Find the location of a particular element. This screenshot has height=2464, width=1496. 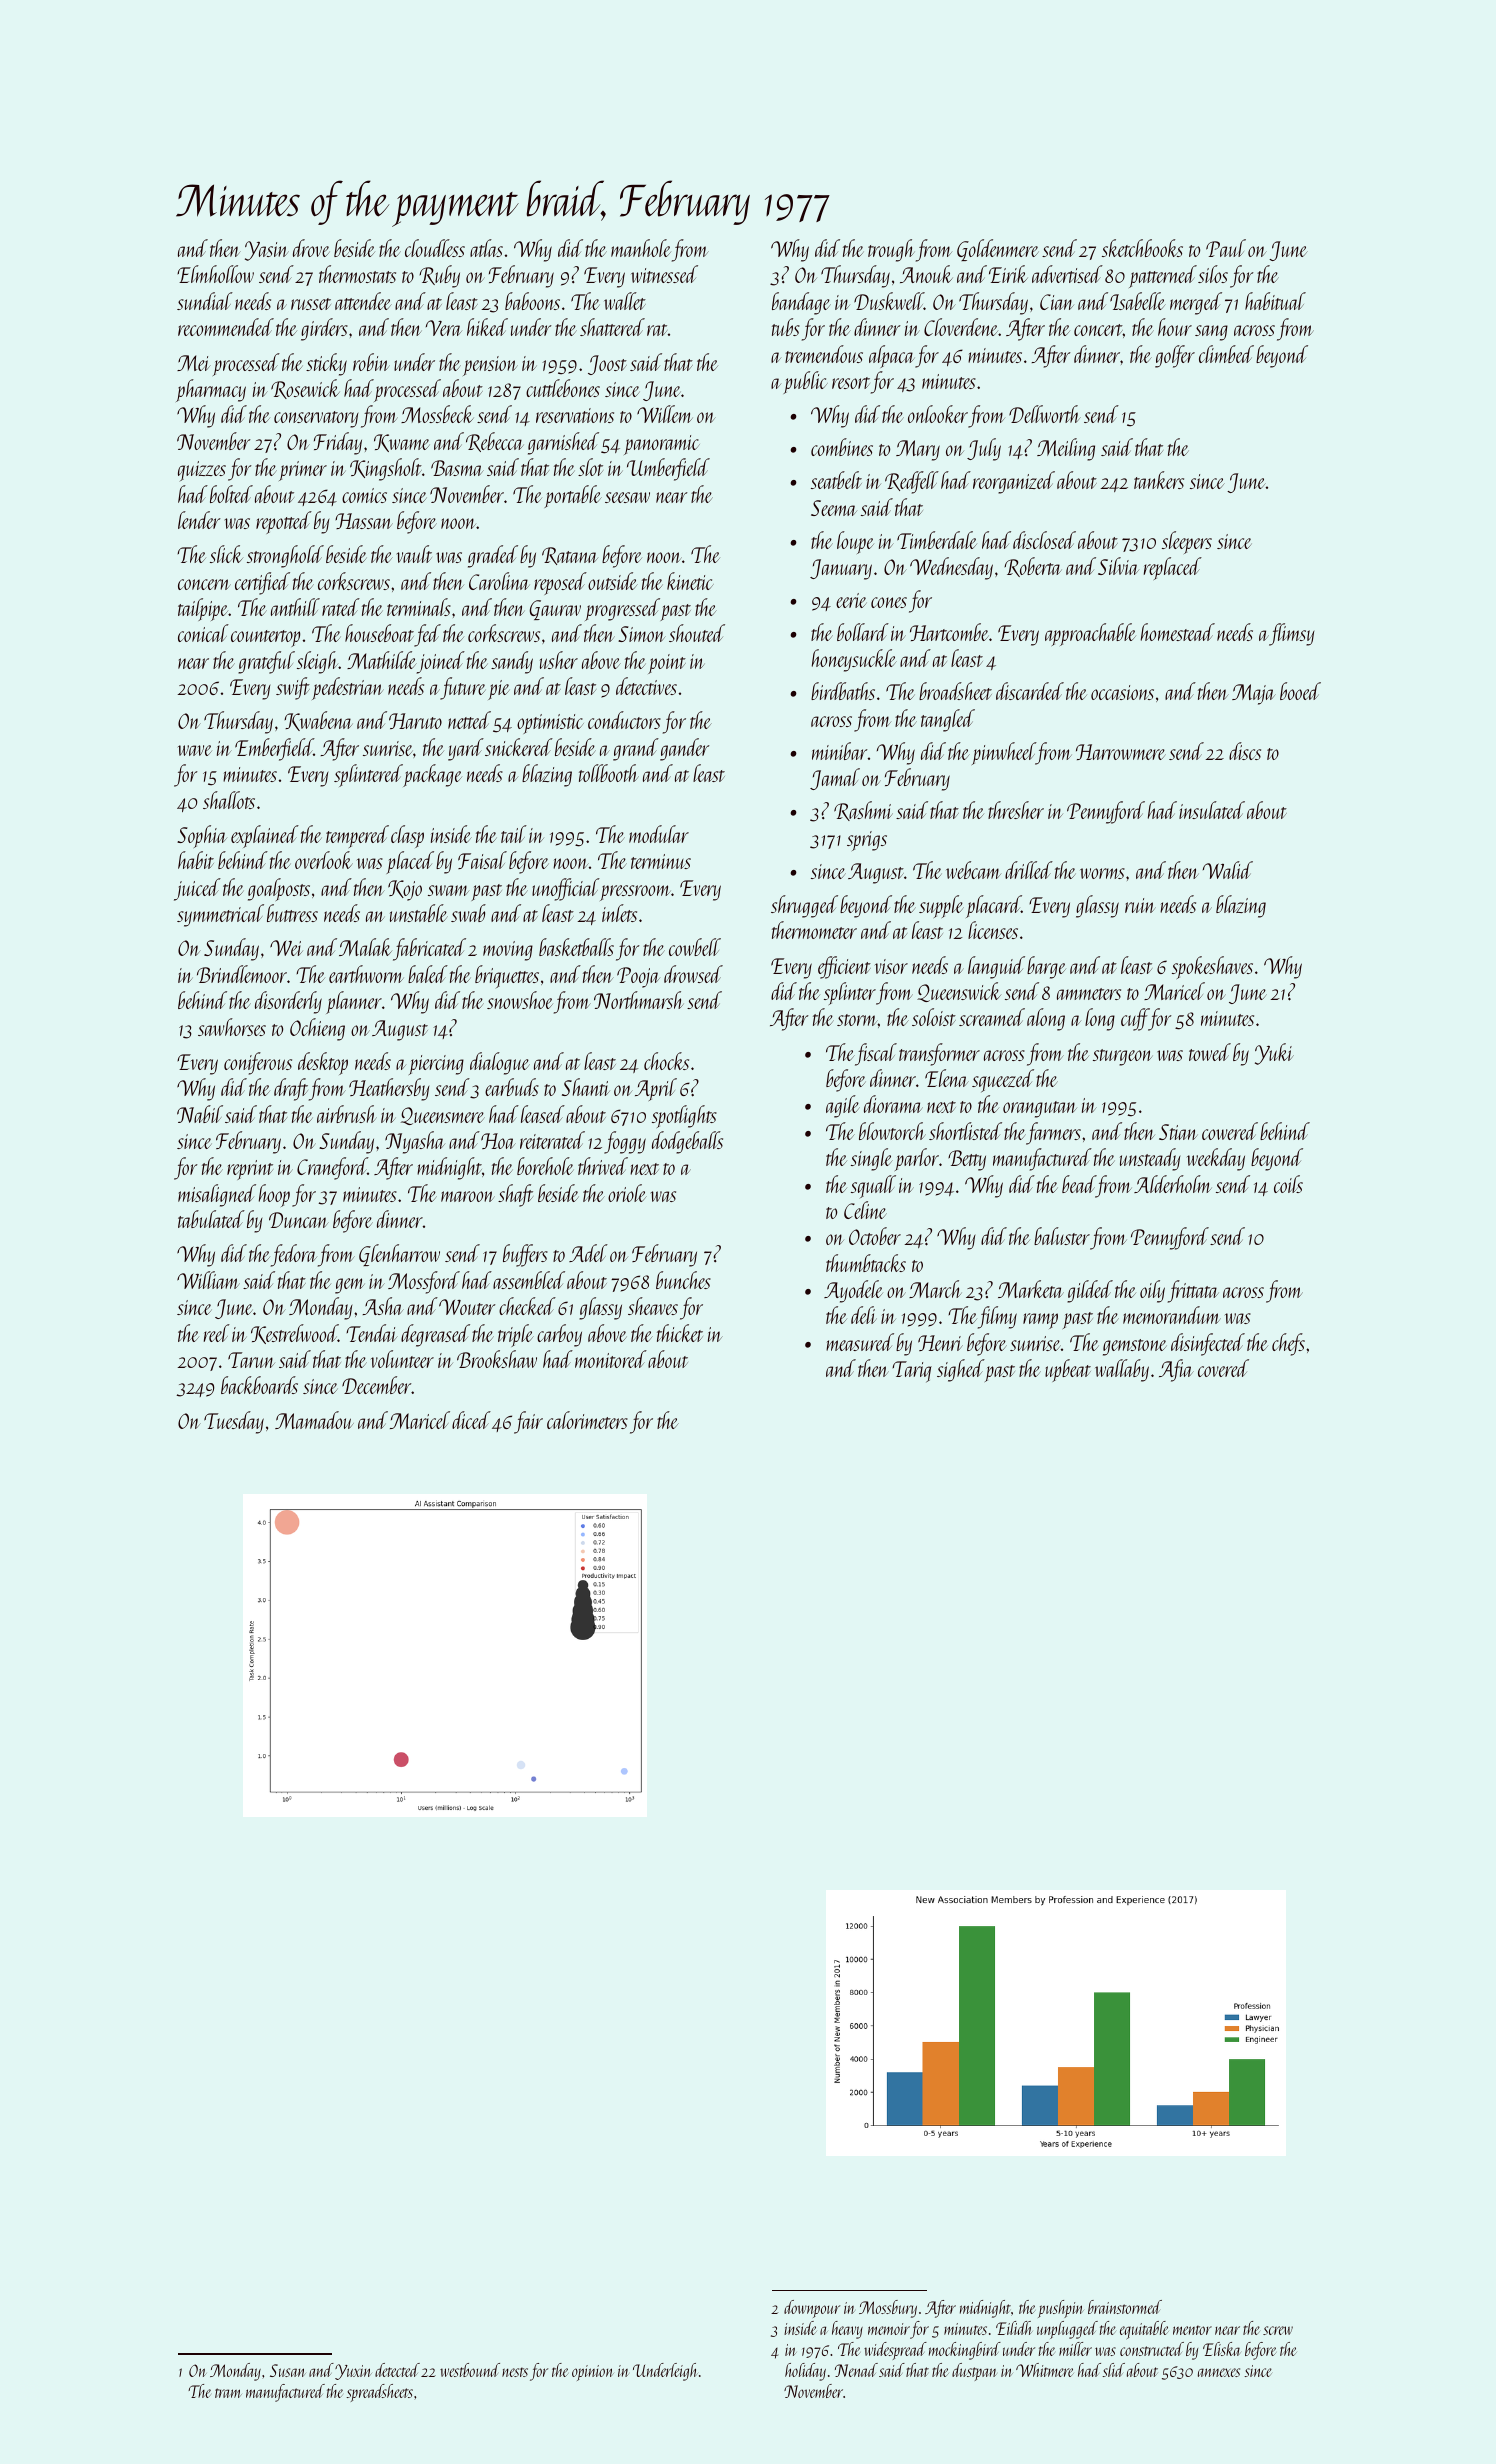

upbeat is located at coordinates (1068, 1370).
